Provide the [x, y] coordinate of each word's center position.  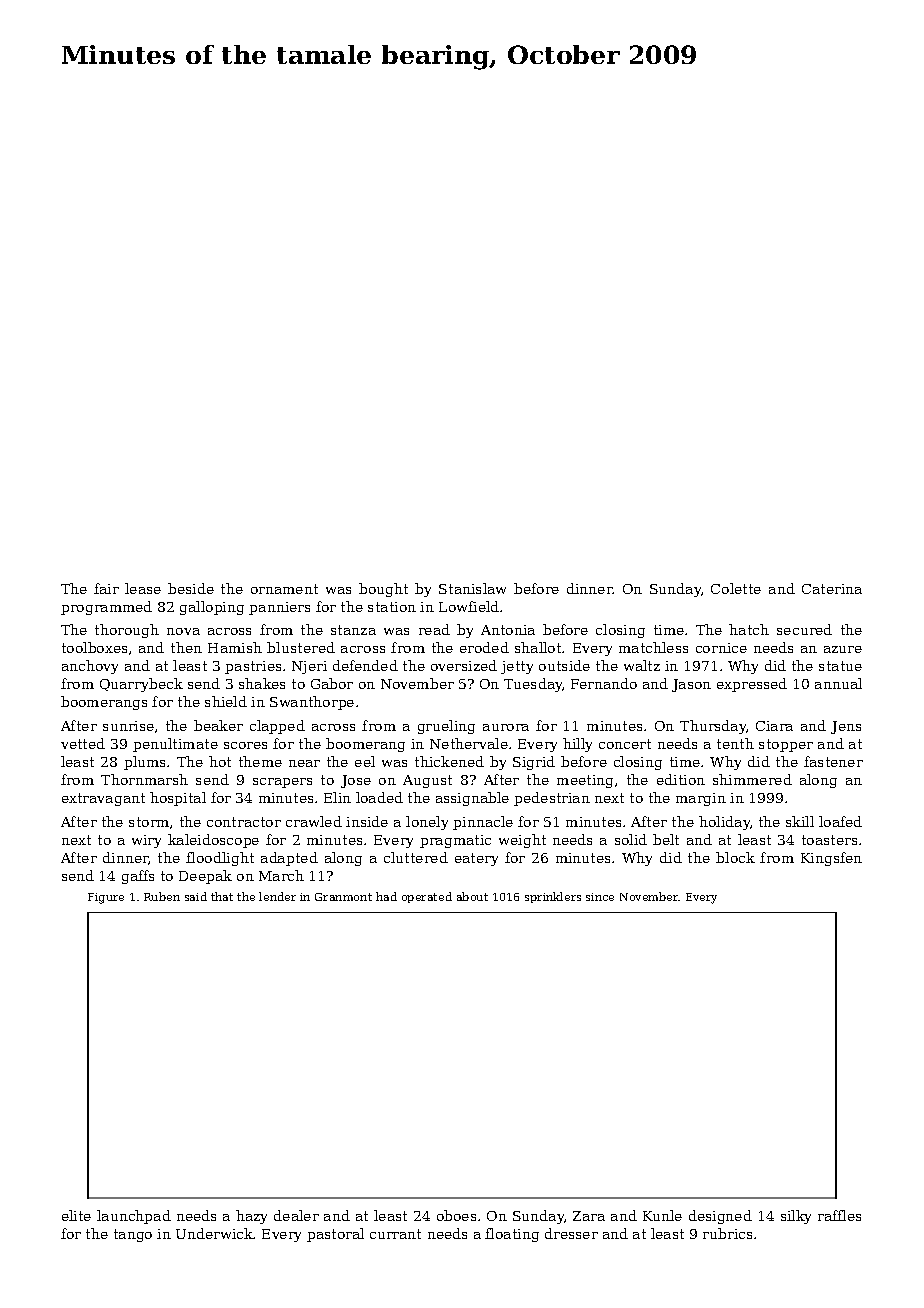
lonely [427, 823]
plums [144, 763]
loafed [840, 821]
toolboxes [94, 647]
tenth [735, 743]
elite [76, 1215]
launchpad [134, 1217]
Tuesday [533, 685]
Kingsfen [831, 859]
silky [796, 1217]
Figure [106, 898]
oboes [456, 1215]
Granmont [343, 897]
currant [395, 1234]
